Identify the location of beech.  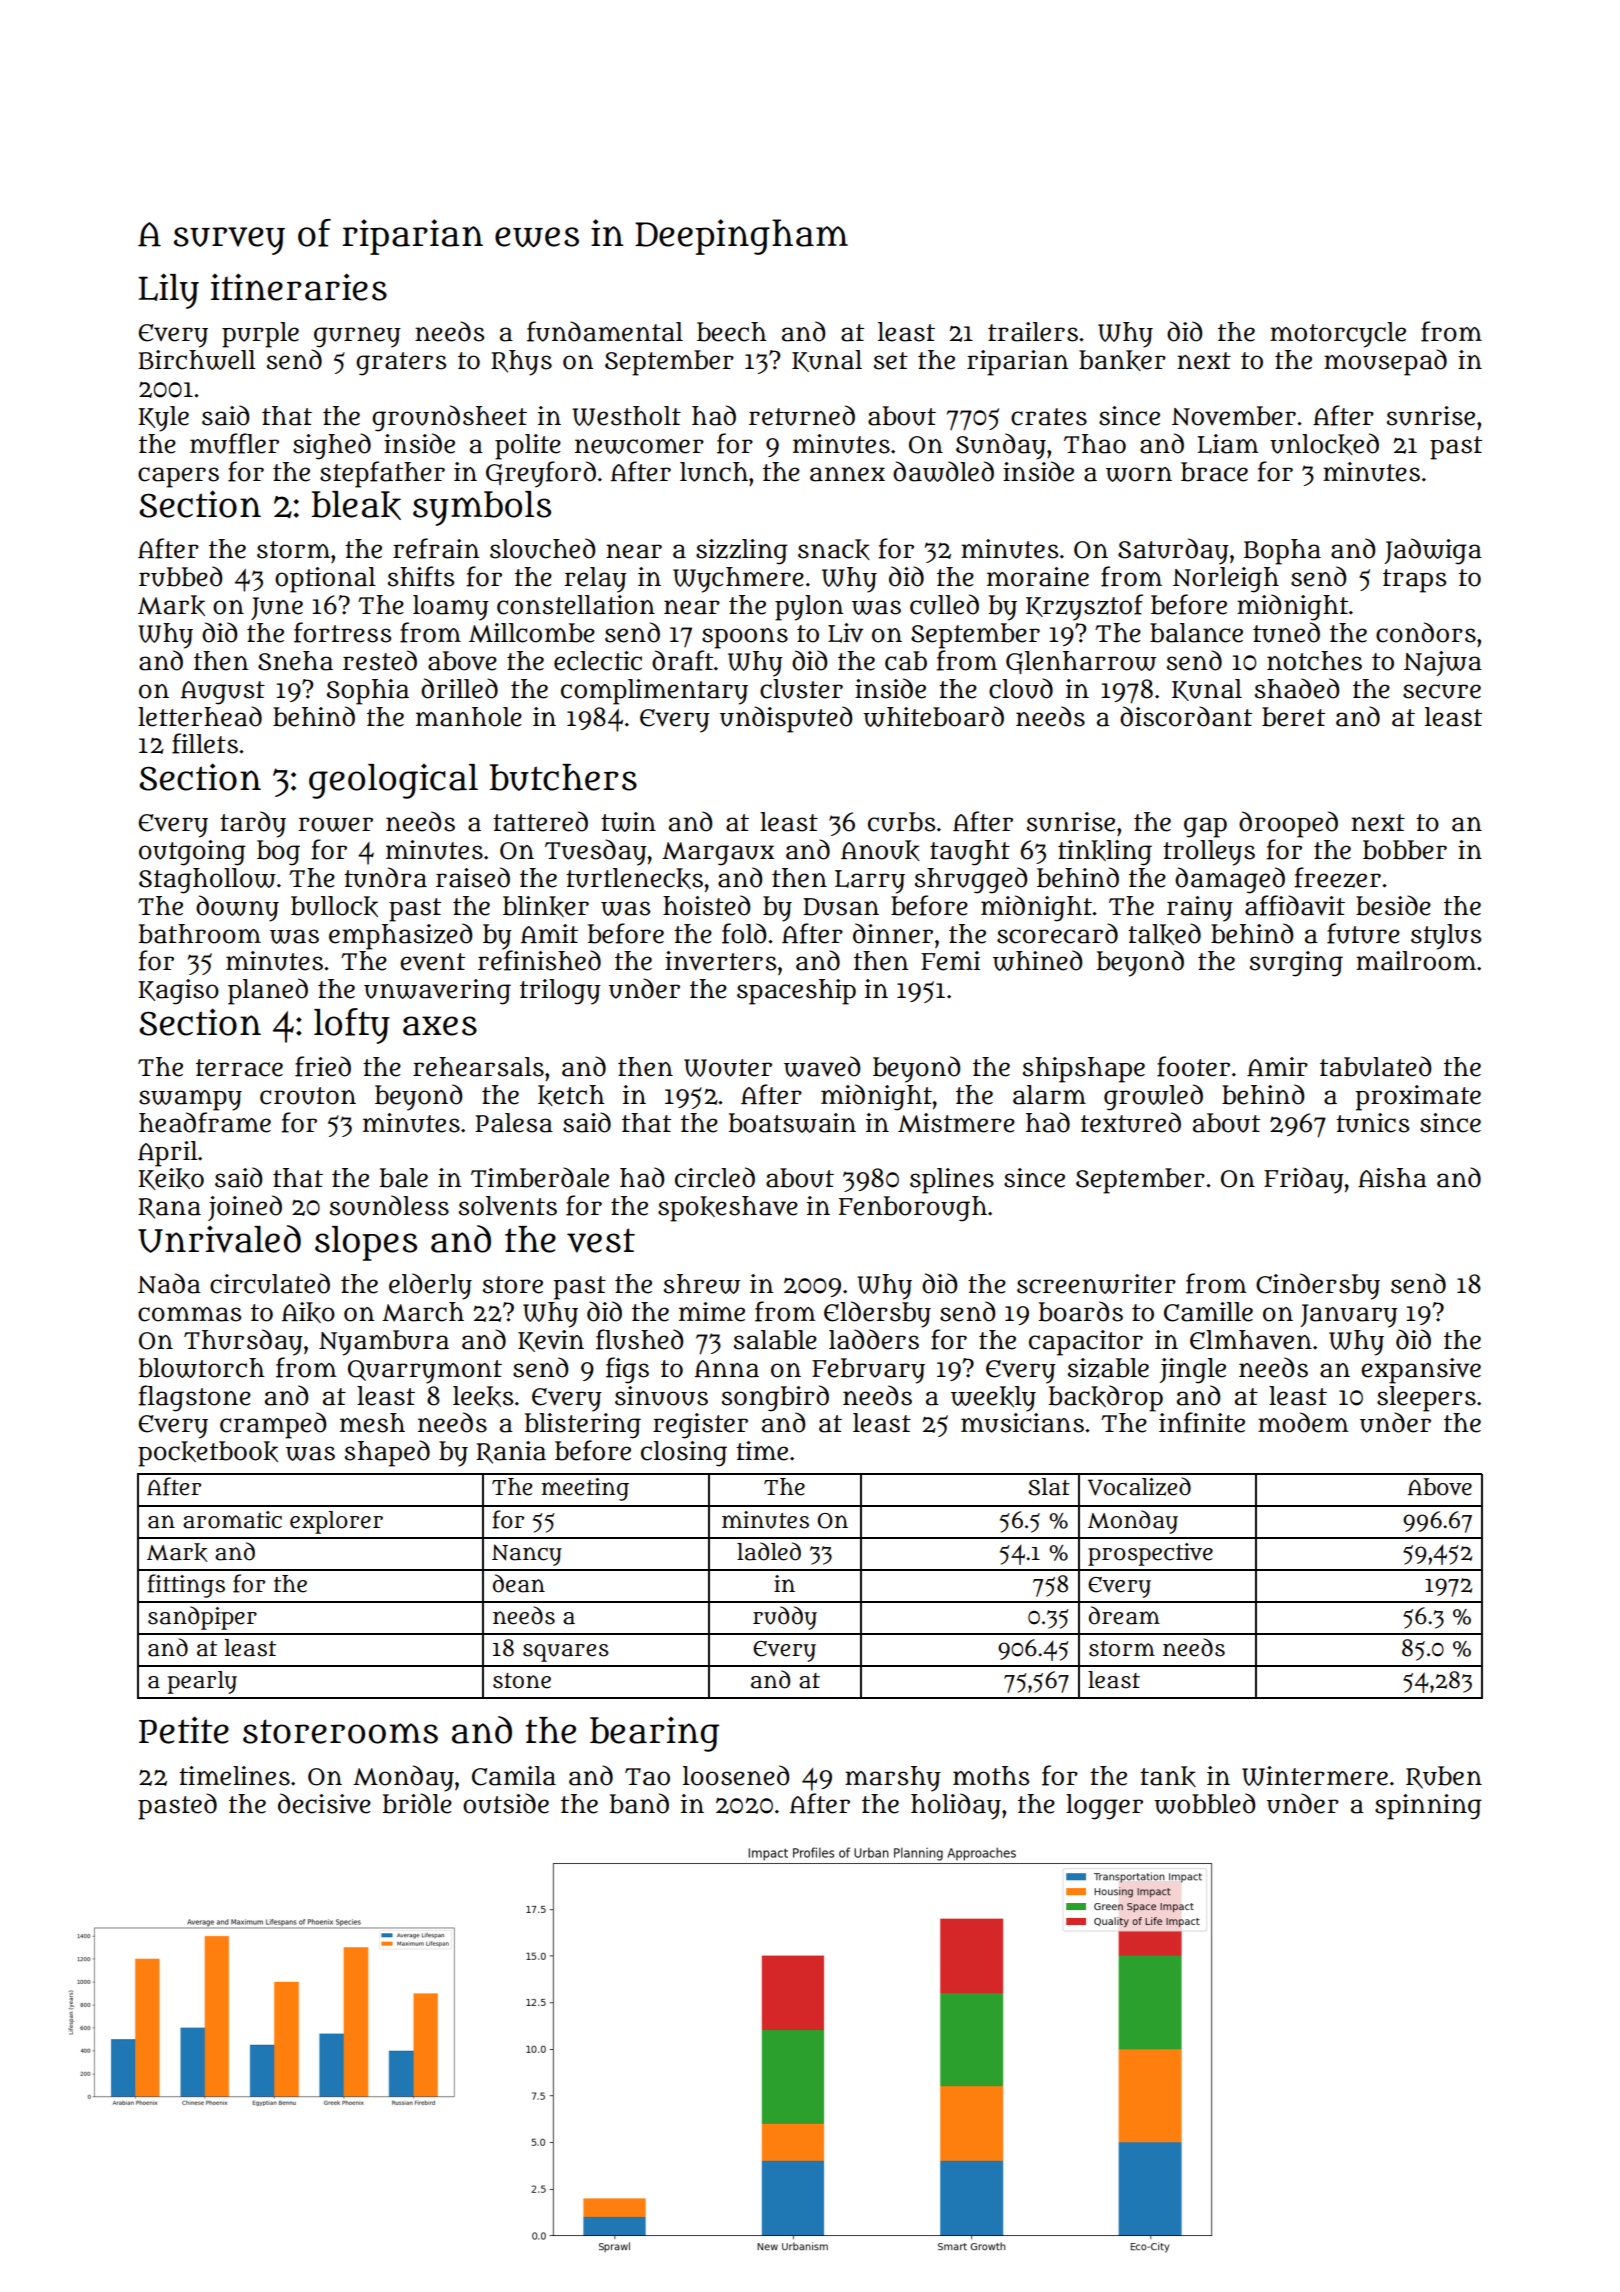
(731, 332).
